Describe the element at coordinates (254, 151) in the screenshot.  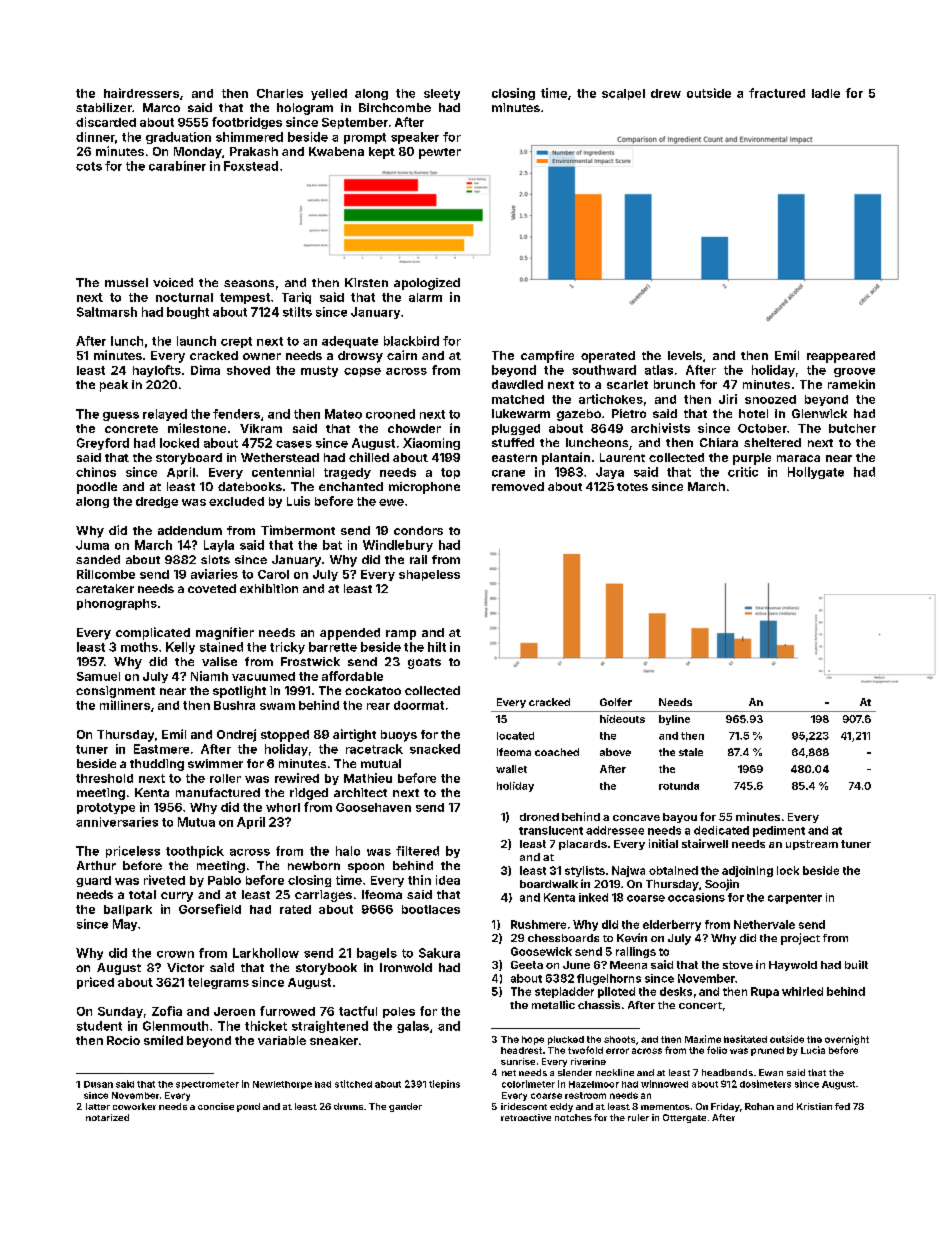
I see `Prakash` at that location.
